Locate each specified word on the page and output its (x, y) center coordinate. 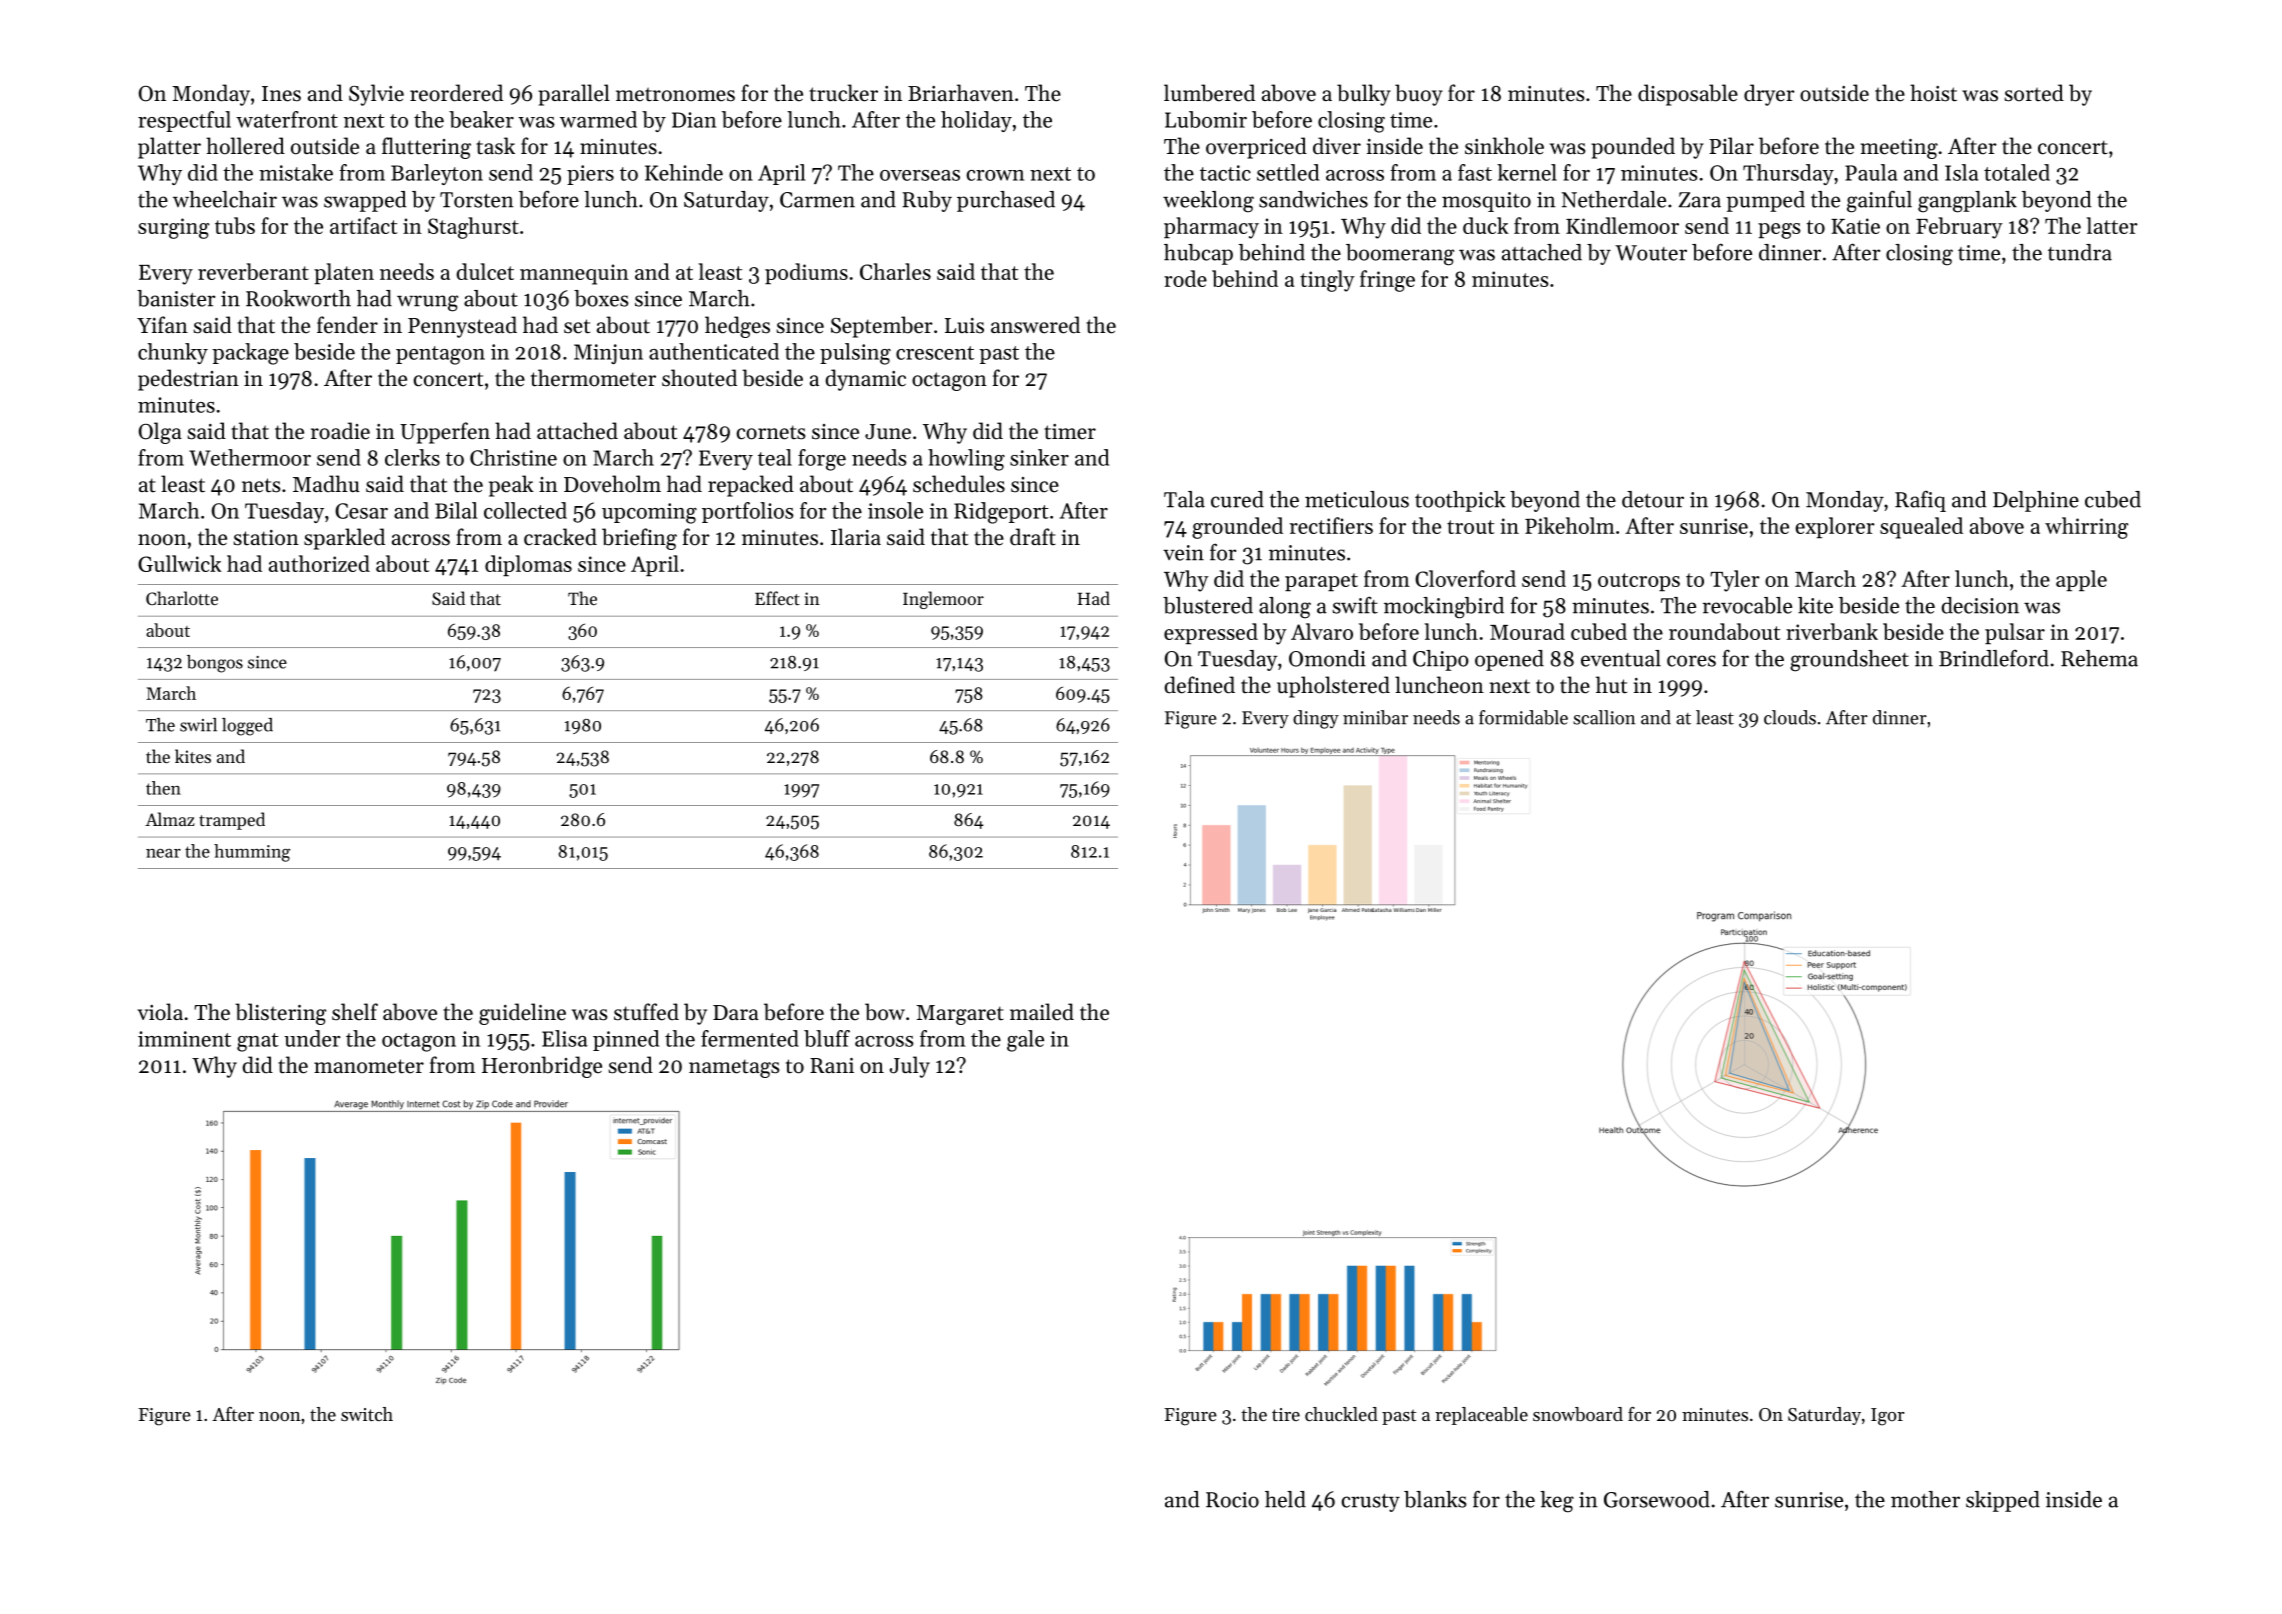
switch (367, 1414)
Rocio (1232, 1500)
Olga (160, 433)
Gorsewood (1657, 1499)
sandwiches (1313, 199)
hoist (1933, 93)
